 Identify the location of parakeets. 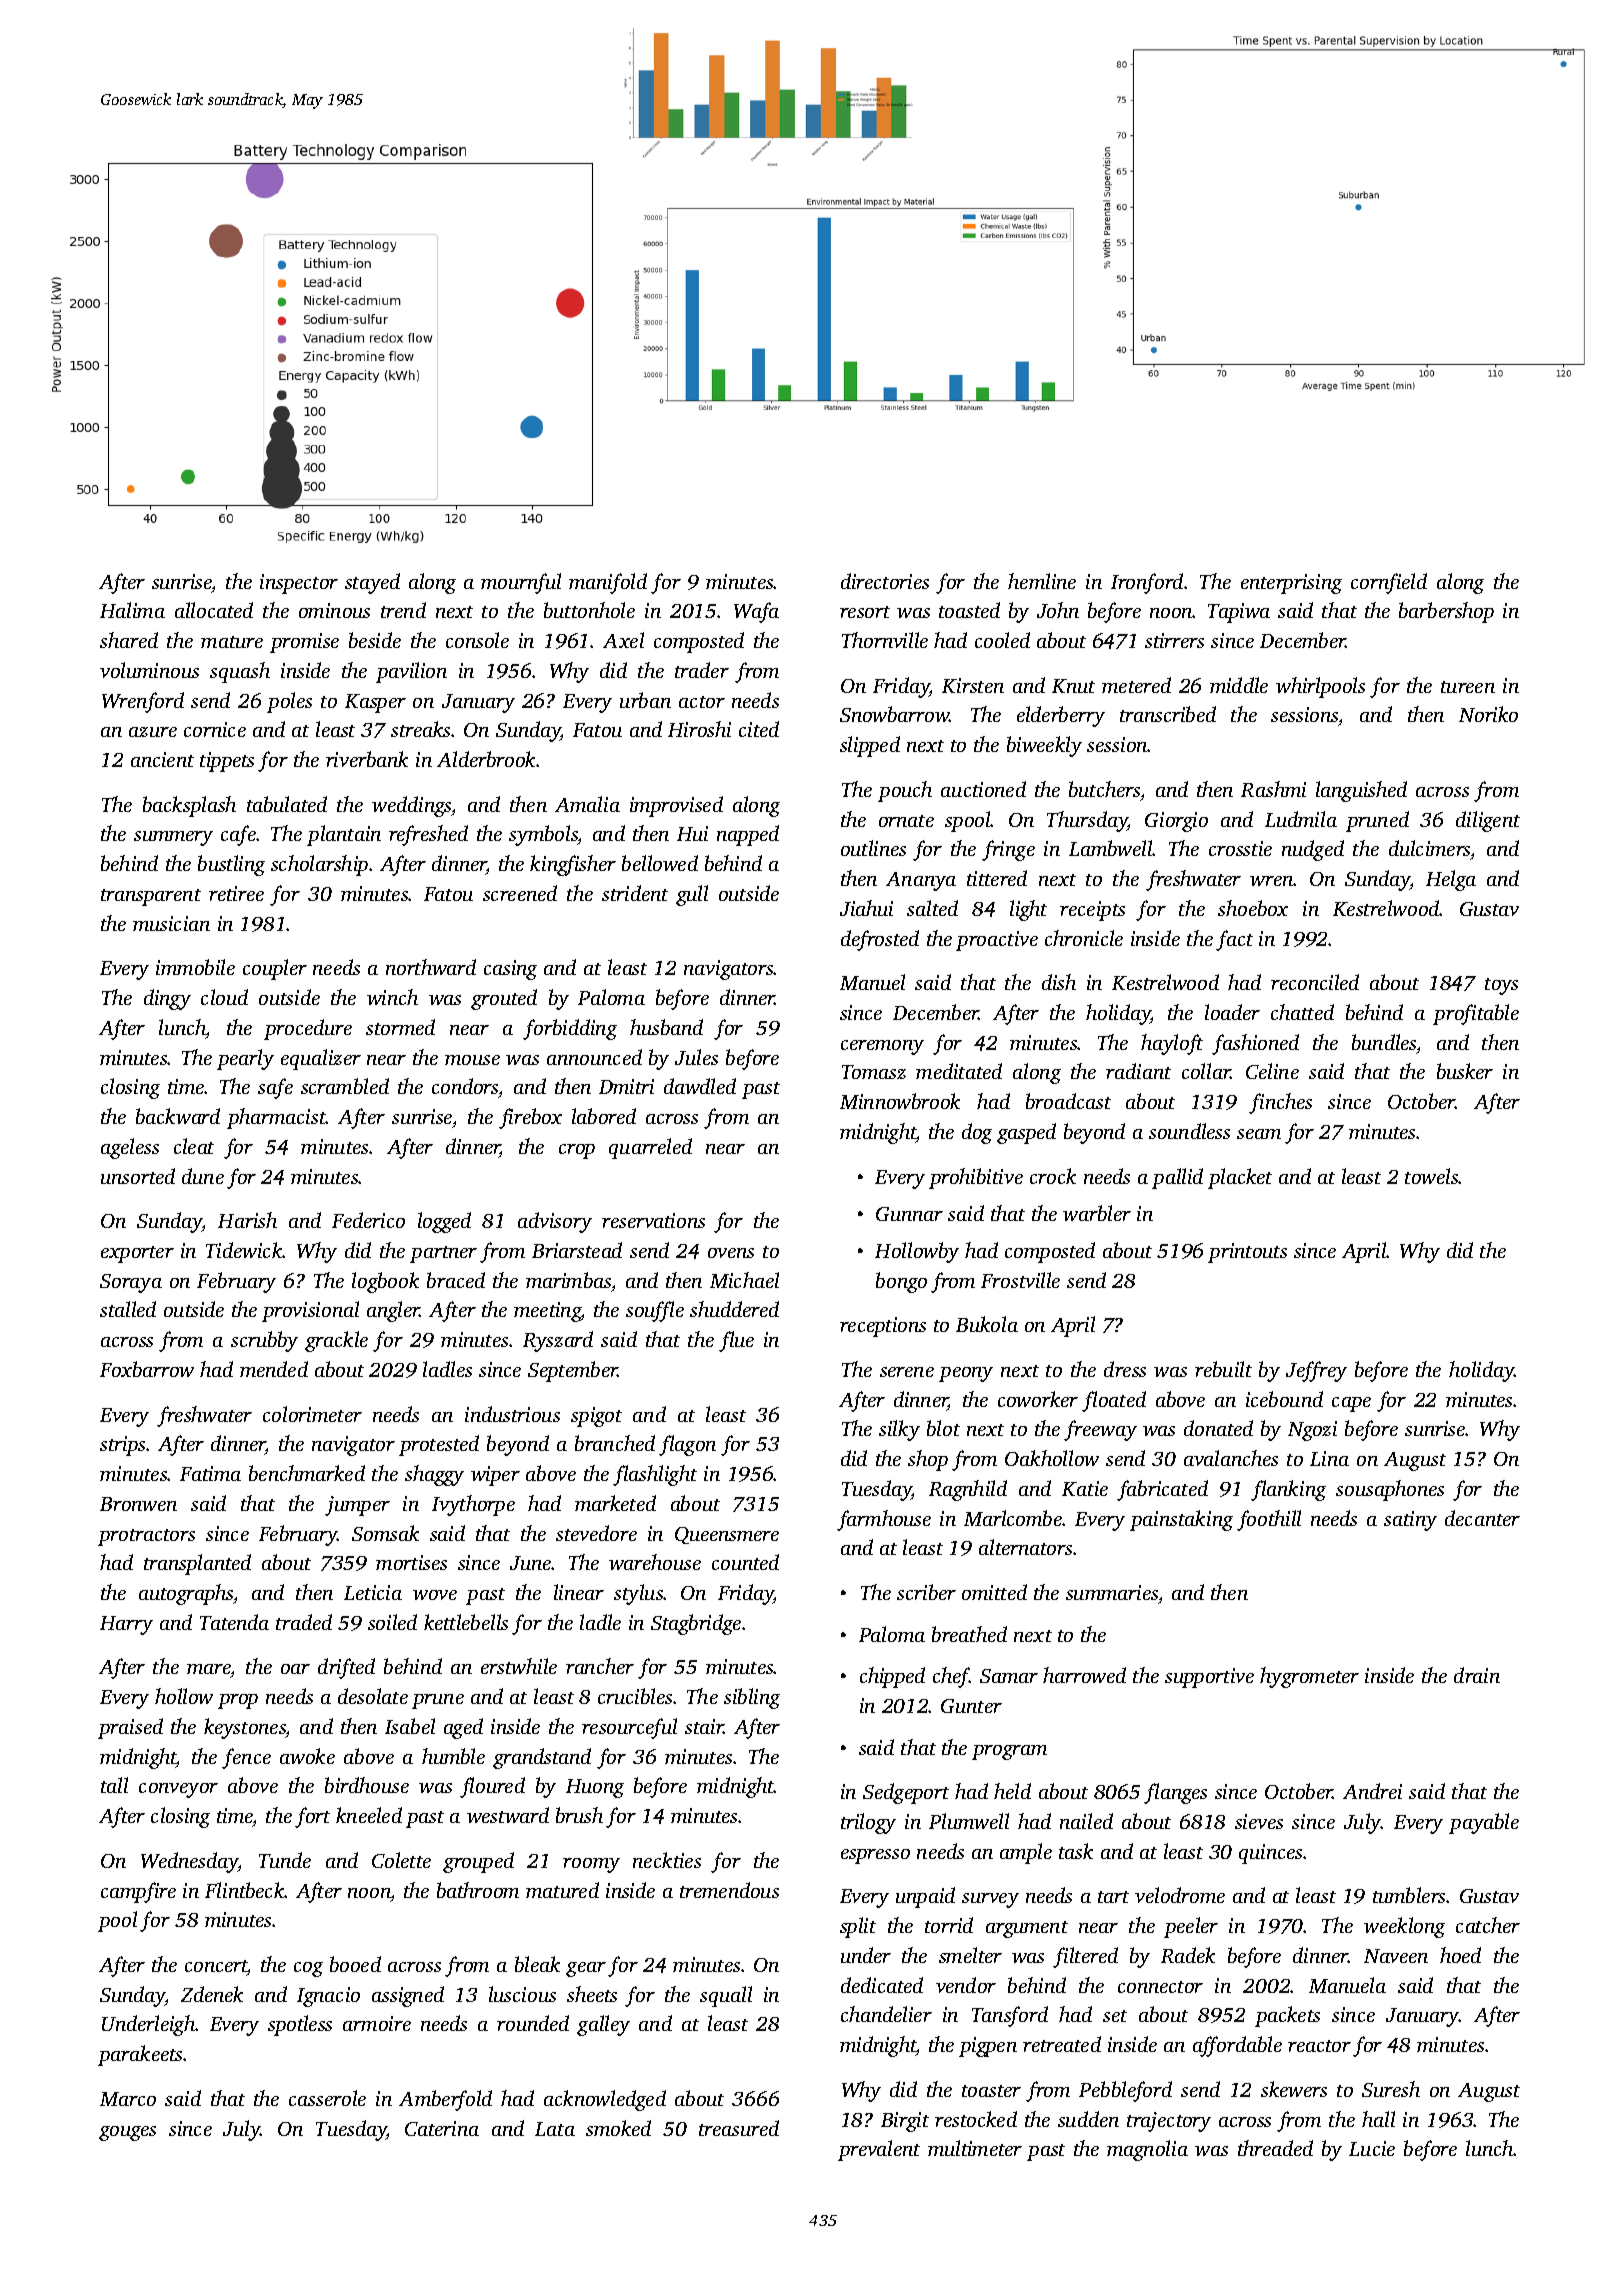
(140, 2055).
